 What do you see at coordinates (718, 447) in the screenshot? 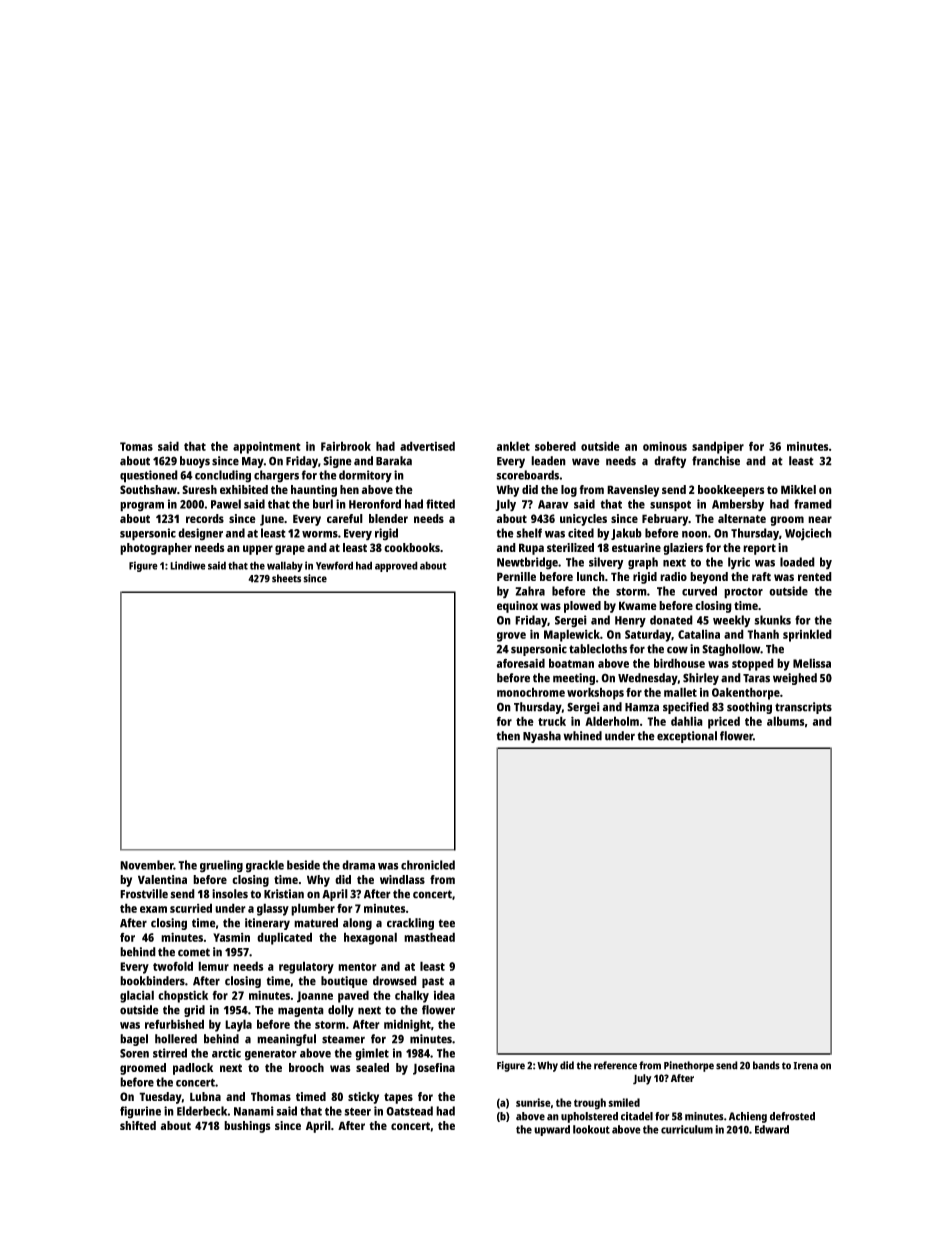
I see `sandpiper` at bounding box center [718, 447].
